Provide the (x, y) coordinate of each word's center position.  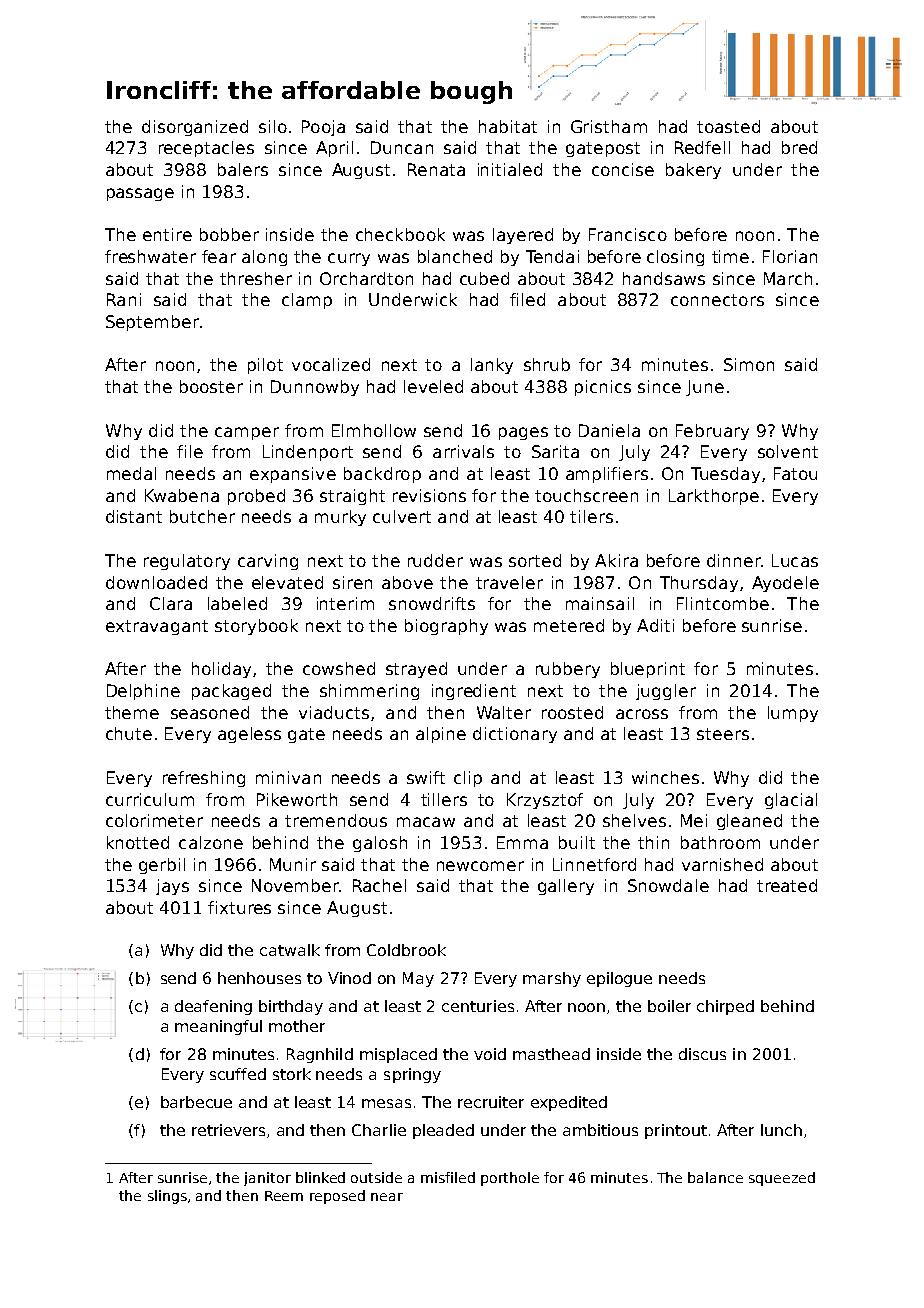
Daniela (609, 430)
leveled (433, 386)
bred (799, 147)
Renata (436, 169)
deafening (213, 1007)
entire (167, 234)
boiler (669, 1006)
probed (256, 497)
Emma (522, 842)
